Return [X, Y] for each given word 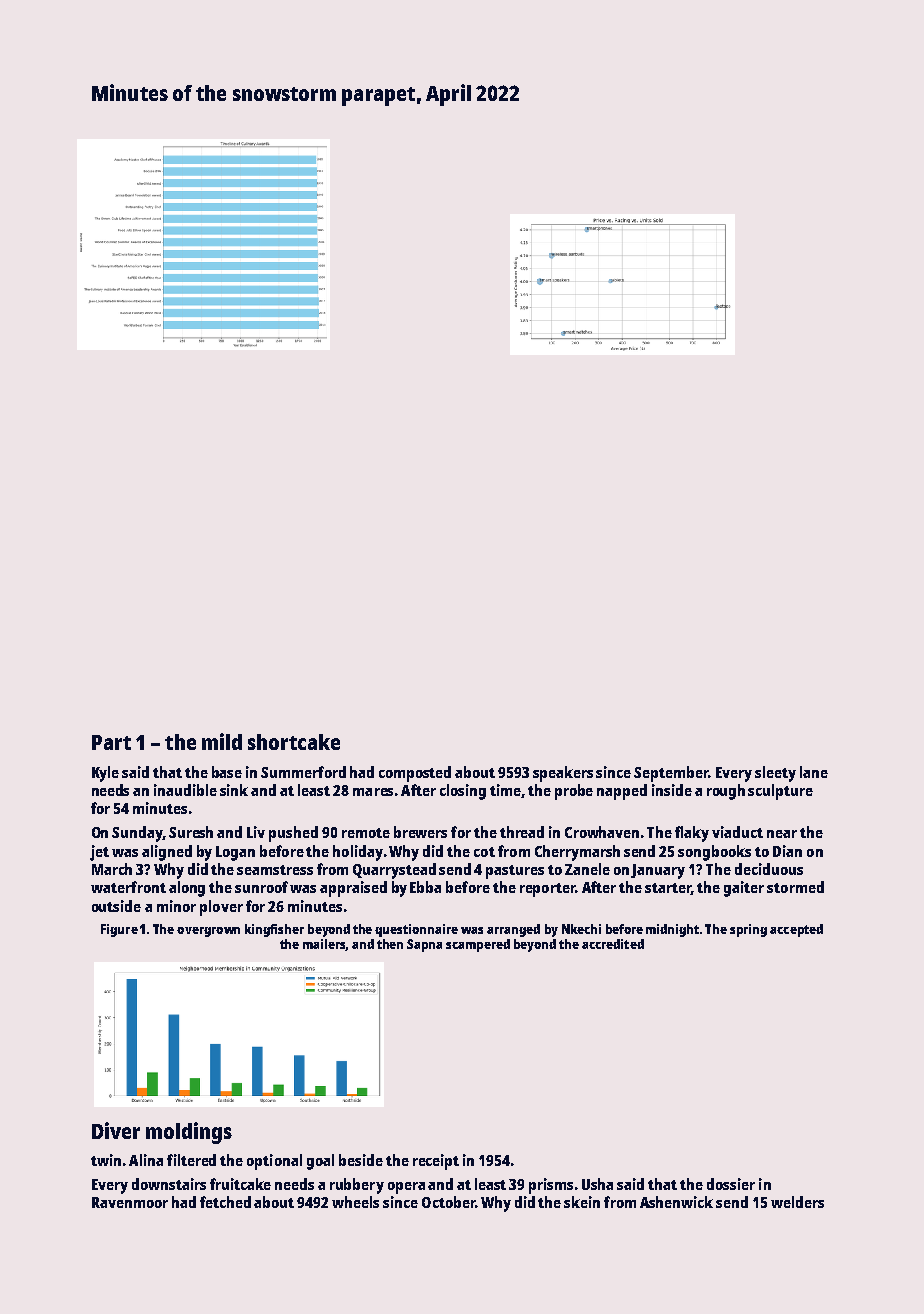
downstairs [169, 1184]
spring [748, 930]
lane [814, 772]
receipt [436, 1162]
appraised [353, 889]
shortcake [294, 742]
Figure [119, 930]
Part [111, 742]
